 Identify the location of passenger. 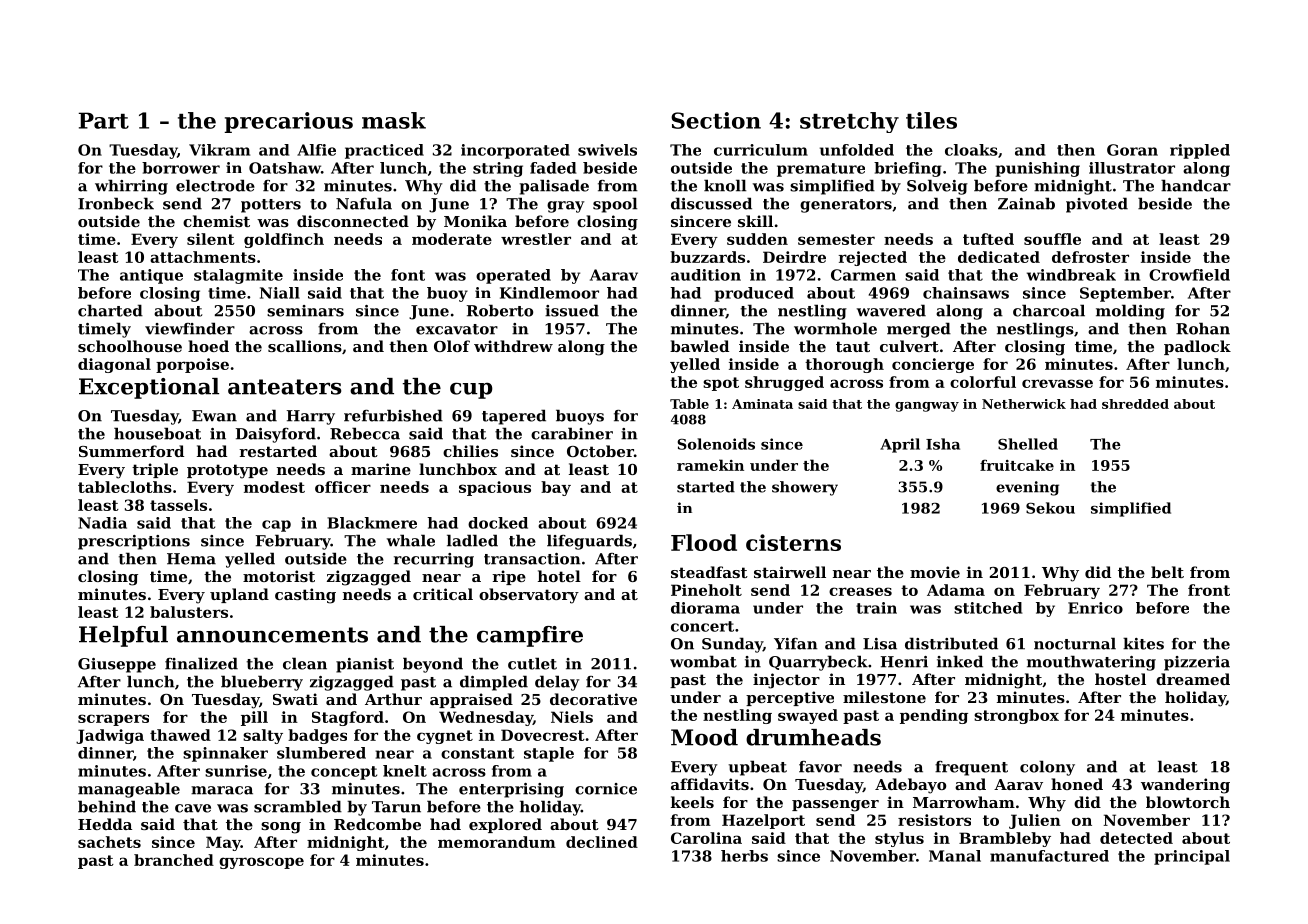
(835, 806).
